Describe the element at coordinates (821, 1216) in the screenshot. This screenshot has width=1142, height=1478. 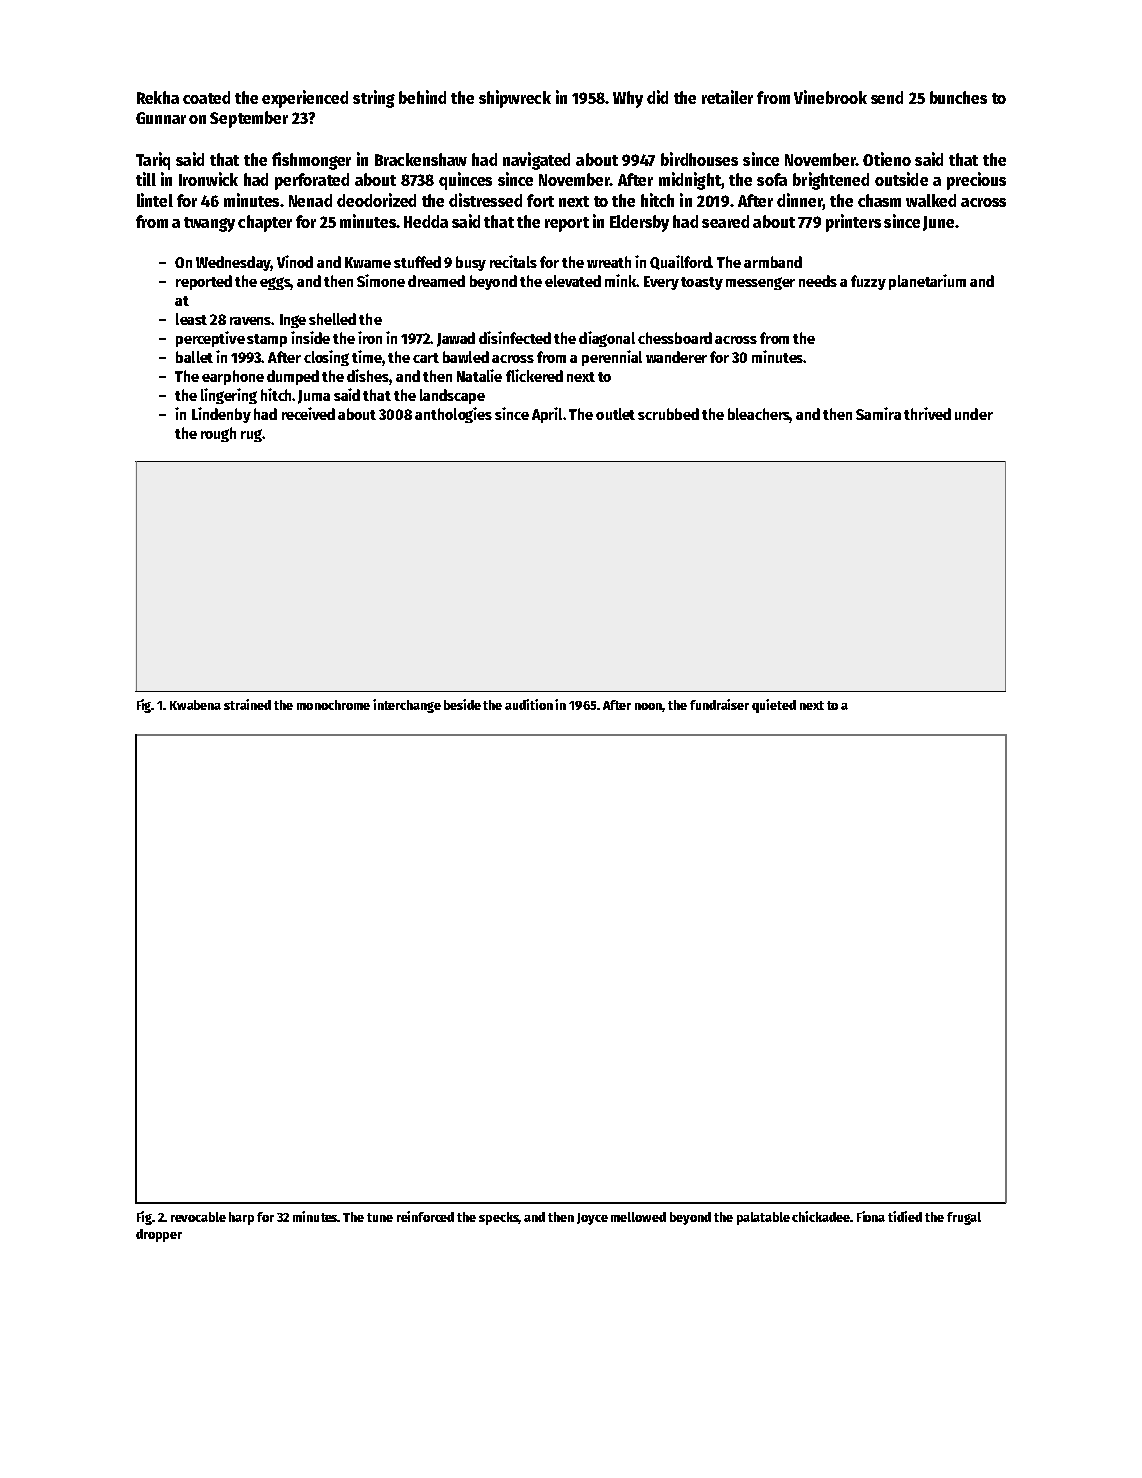
I see `chickadee` at that location.
